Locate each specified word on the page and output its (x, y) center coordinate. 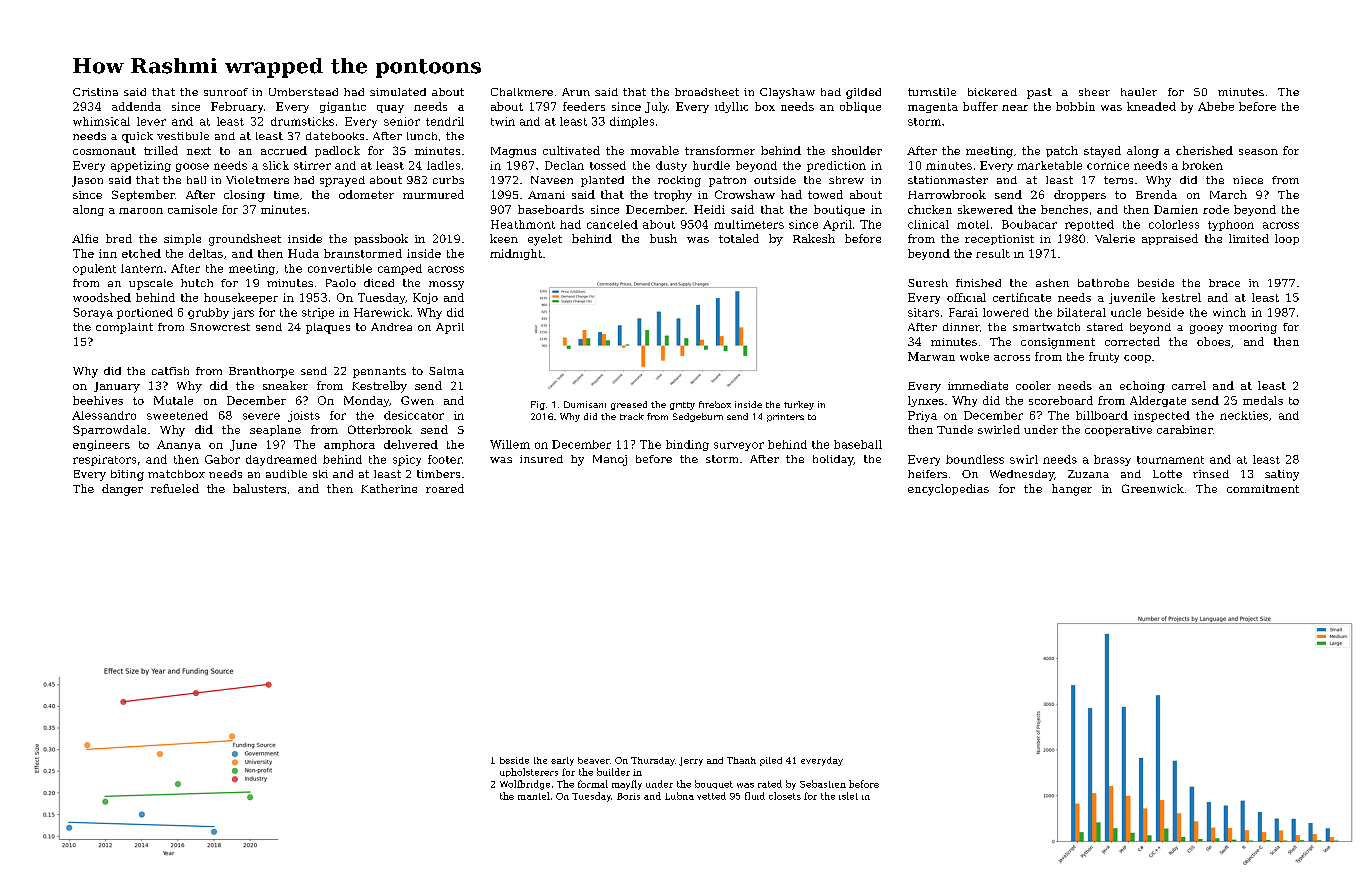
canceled (612, 224)
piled (771, 761)
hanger (1072, 490)
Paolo (341, 283)
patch (1062, 151)
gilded (863, 93)
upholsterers (529, 772)
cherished (1204, 150)
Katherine (389, 488)
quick (137, 137)
